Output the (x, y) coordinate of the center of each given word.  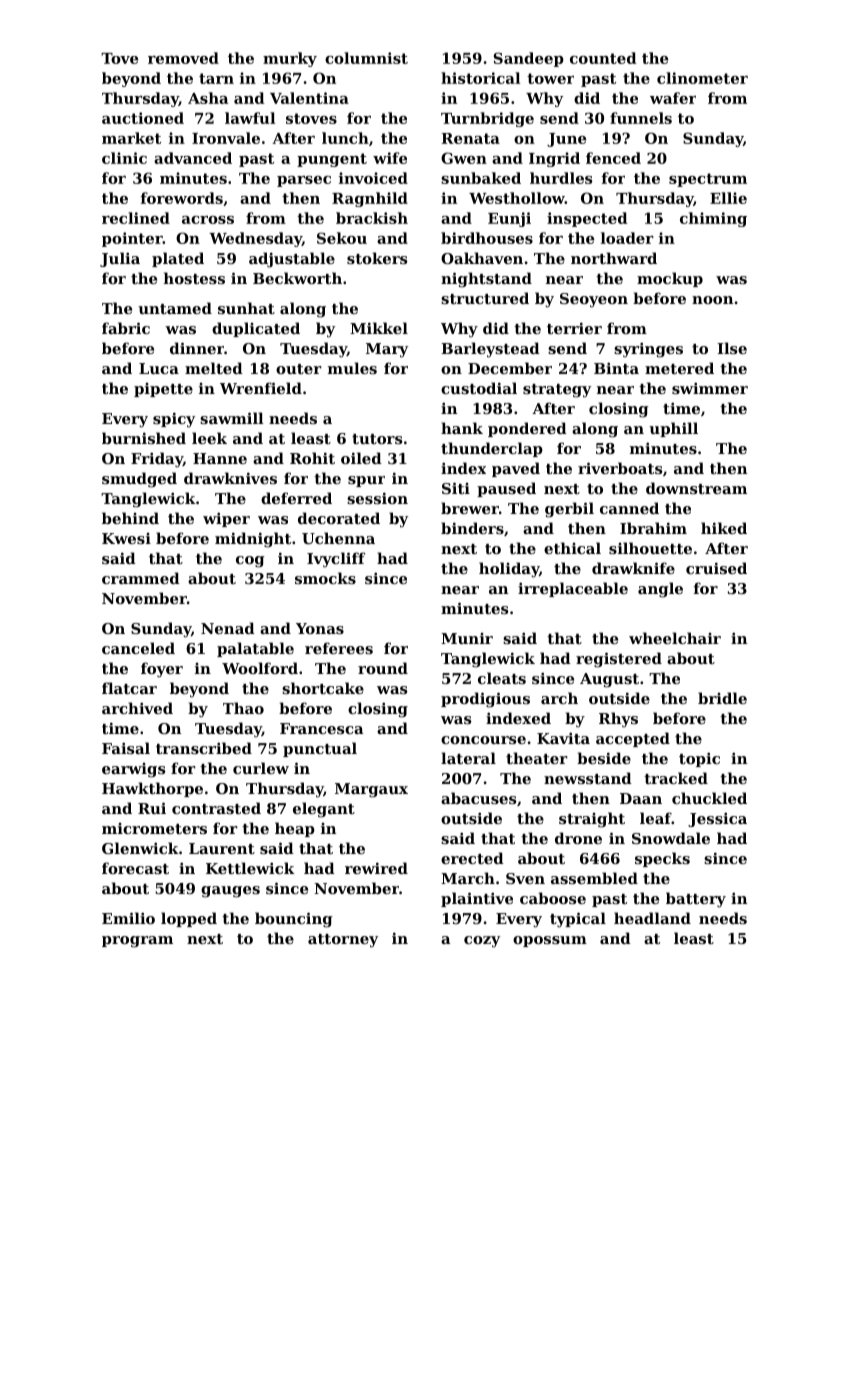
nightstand (486, 280)
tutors (377, 439)
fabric (126, 328)
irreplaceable (573, 589)
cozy (482, 942)
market (131, 138)
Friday (157, 460)
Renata (471, 138)
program (137, 942)
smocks (325, 578)
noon (712, 300)
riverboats (620, 468)
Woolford (260, 668)
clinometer (702, 78)
